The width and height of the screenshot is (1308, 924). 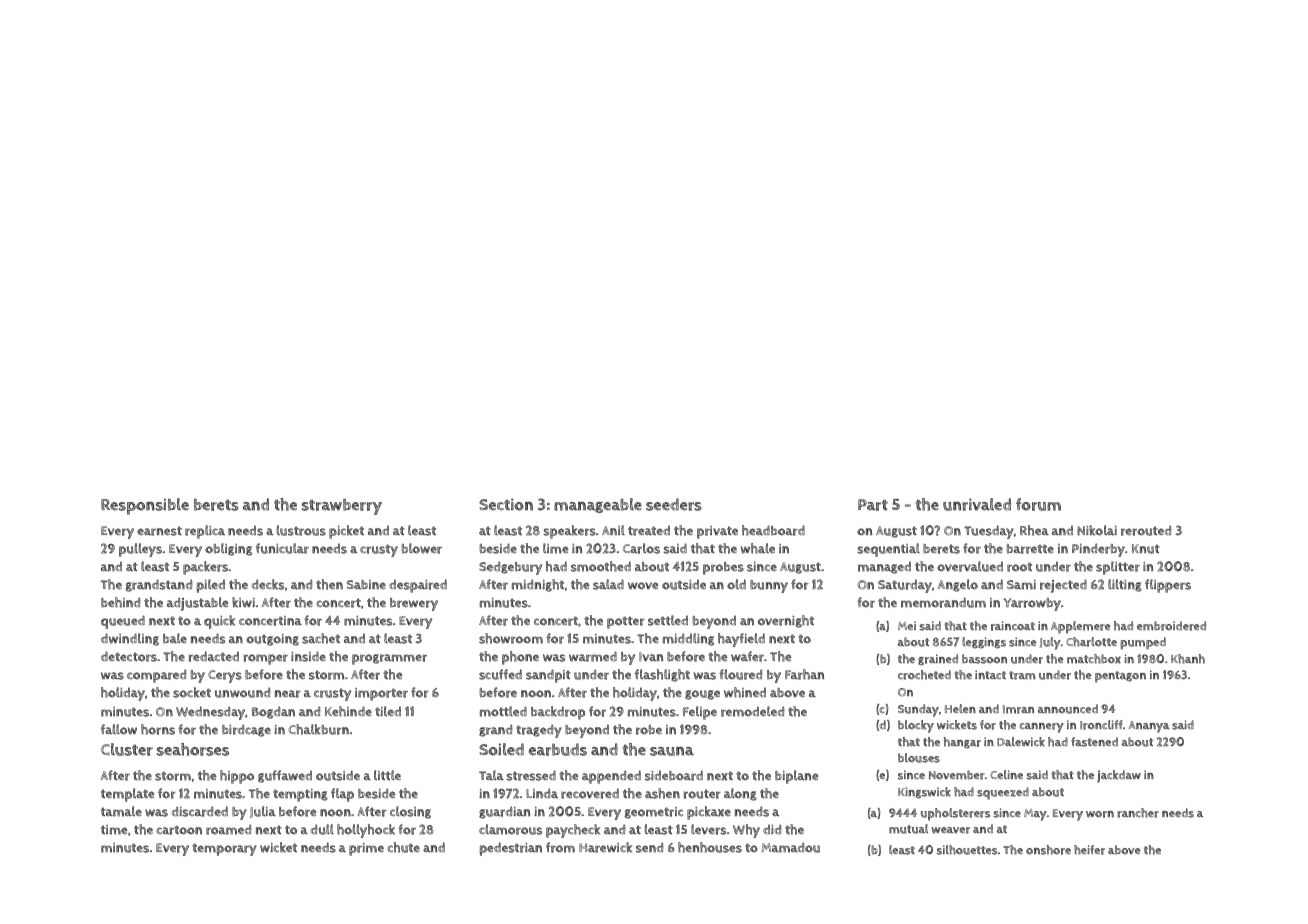 I want to click on sauna, so click(x=672, y=751).
